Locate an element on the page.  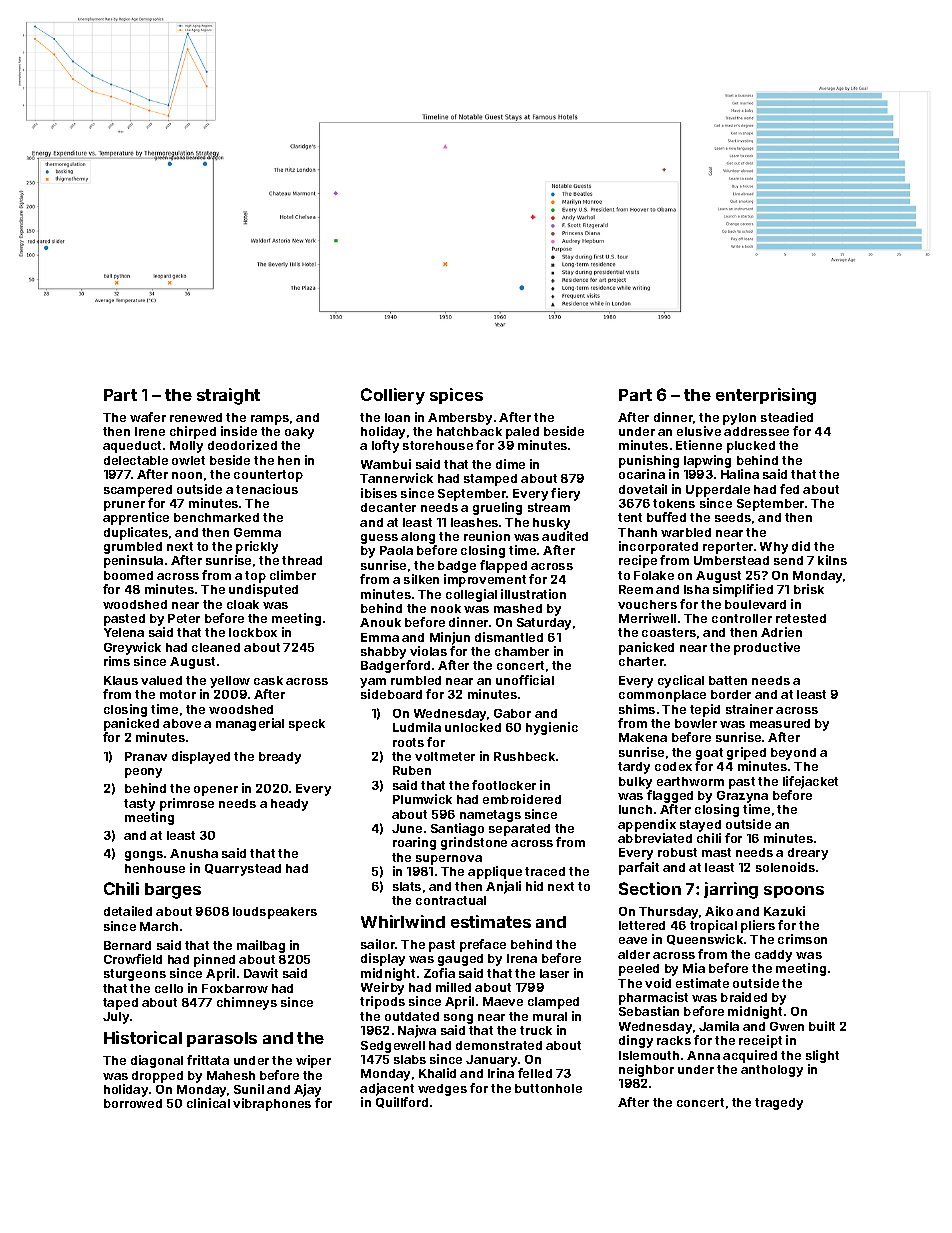
paled is located at coordinates (522, 433).
